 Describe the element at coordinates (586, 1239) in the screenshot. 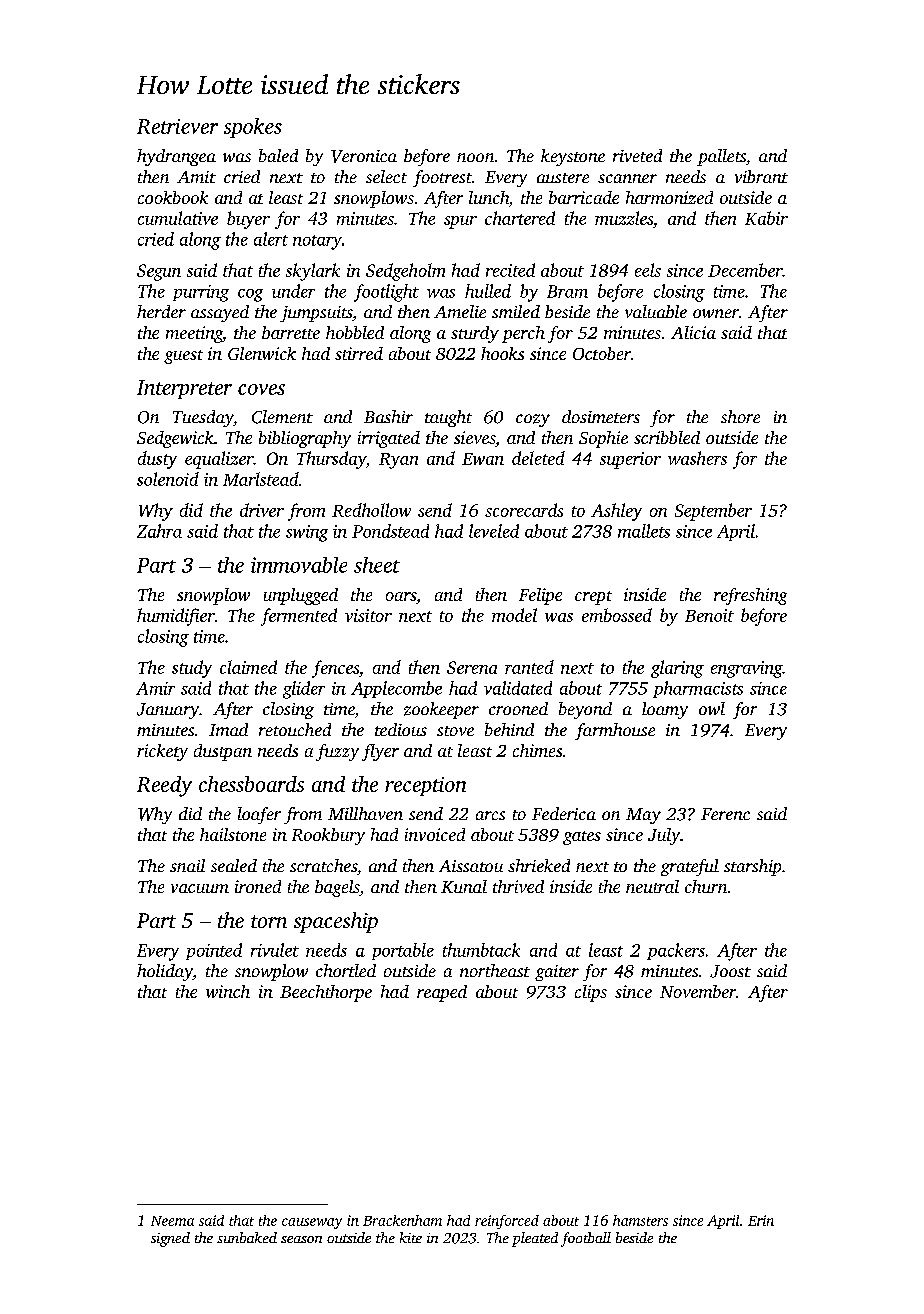

I see `football` at that location.
